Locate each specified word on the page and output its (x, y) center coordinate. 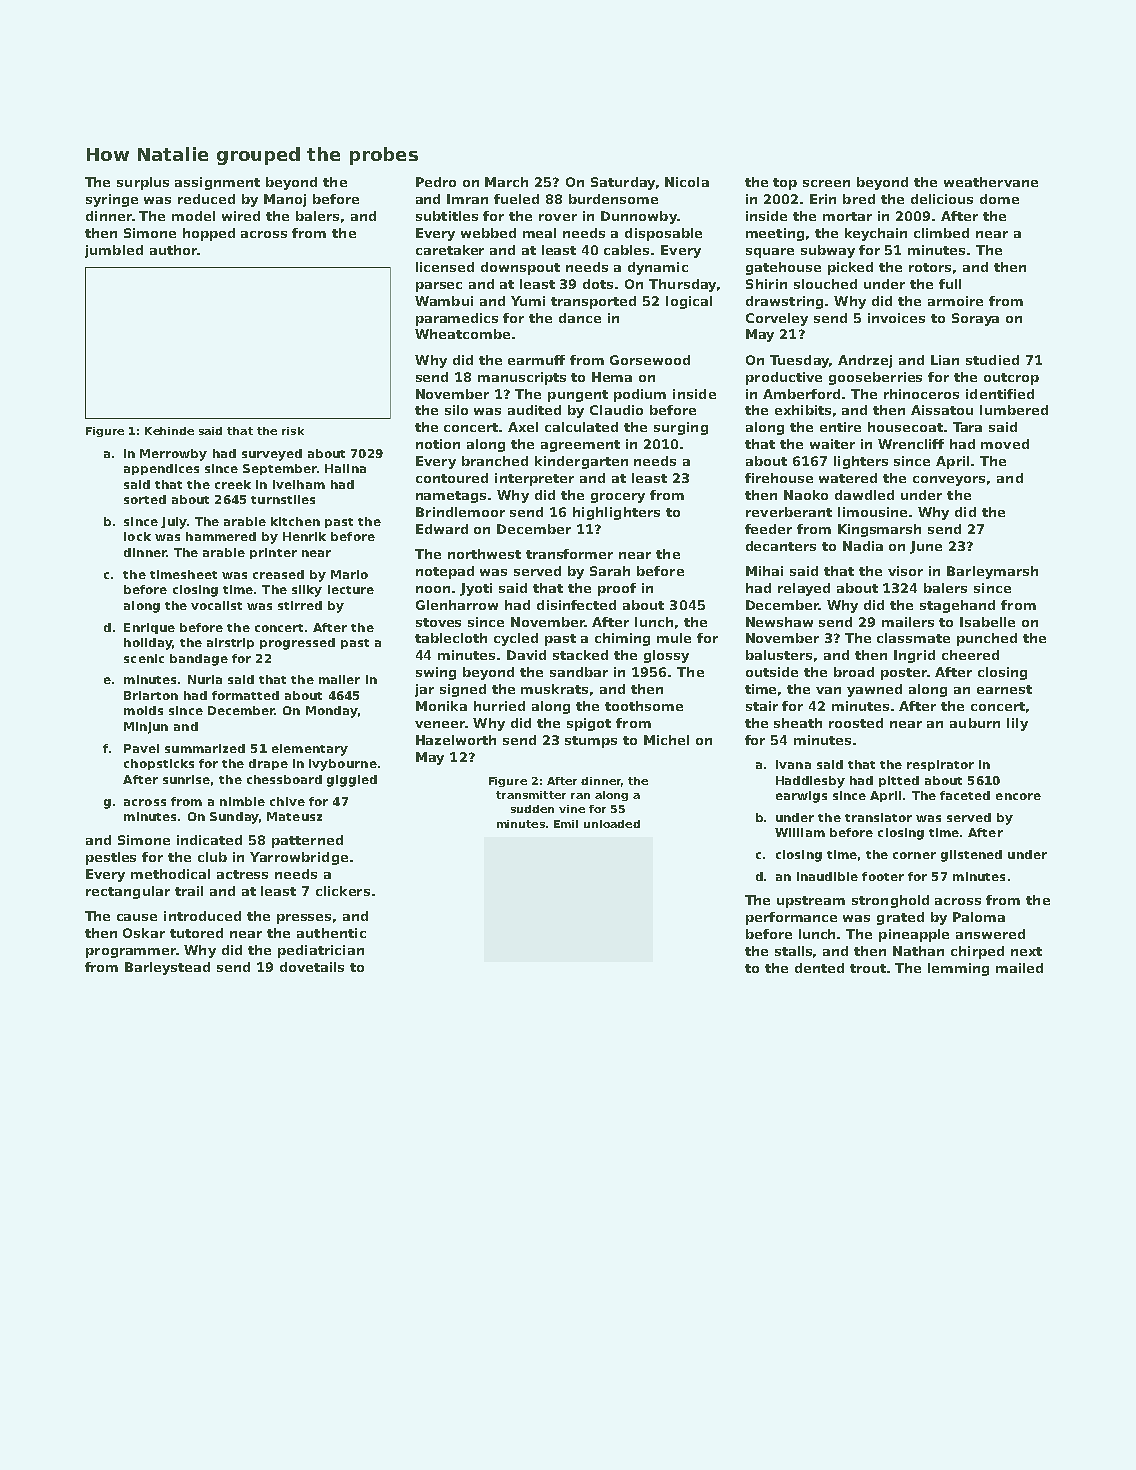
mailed (1019, 968)
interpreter (534, 479)
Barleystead (167, 968)
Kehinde (169, 431)
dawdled (864, 495)
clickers (343, 891)
